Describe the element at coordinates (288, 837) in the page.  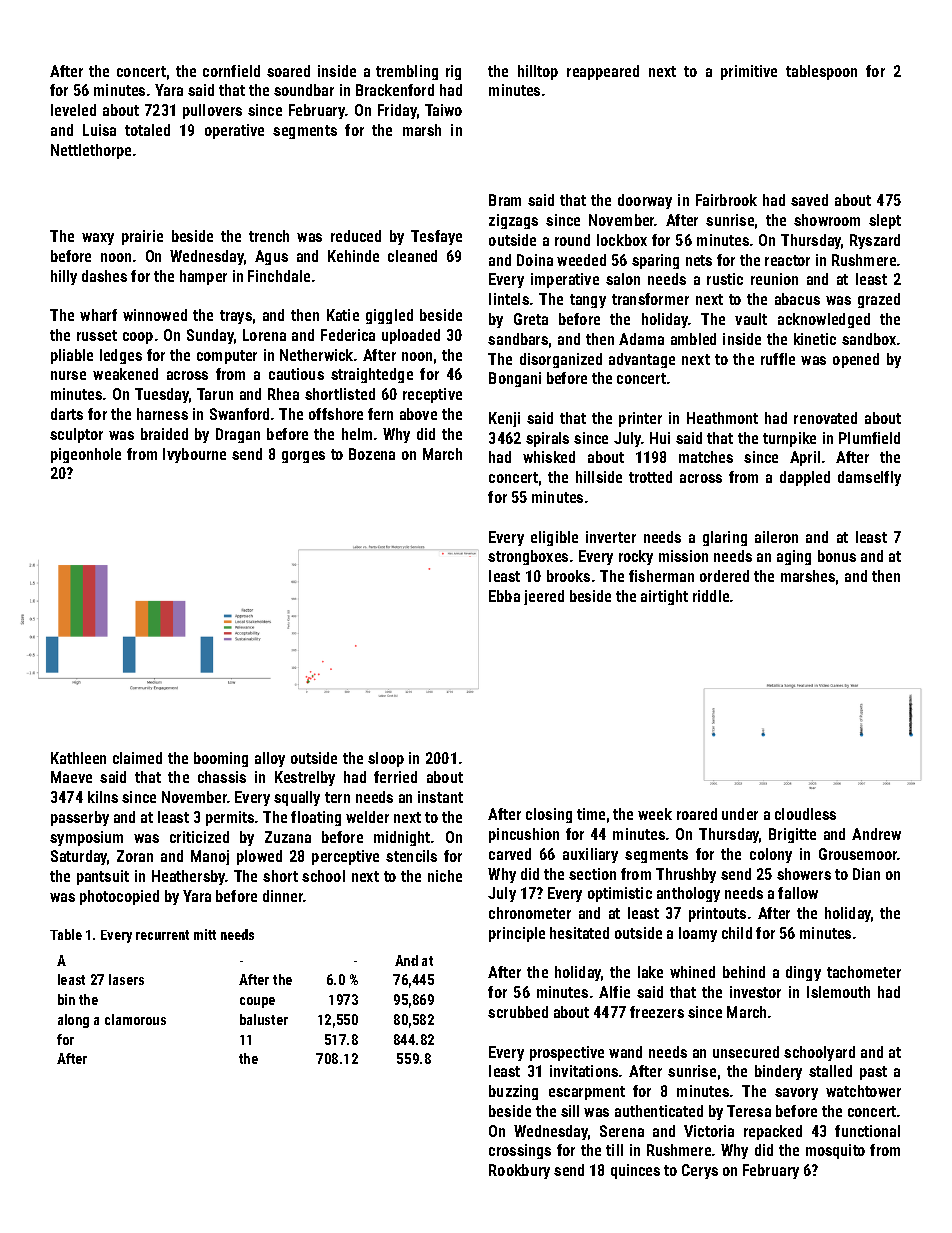
I see `Zuzana` at that location.
